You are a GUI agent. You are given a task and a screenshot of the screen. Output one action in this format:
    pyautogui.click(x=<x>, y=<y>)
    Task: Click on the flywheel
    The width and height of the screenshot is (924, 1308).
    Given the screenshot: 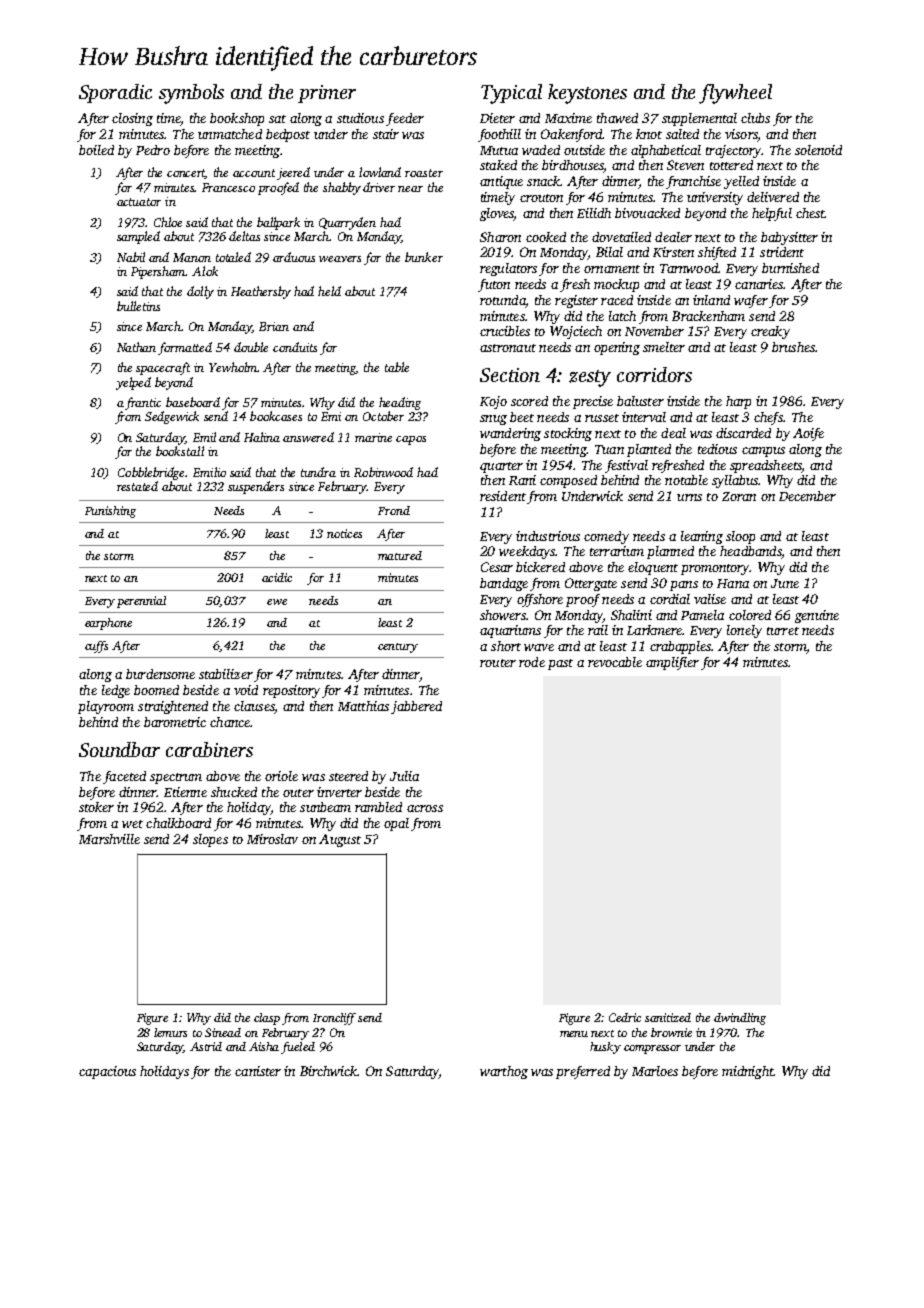 What is the action you would take?
    pyautogui.click(x=735, y=94)
